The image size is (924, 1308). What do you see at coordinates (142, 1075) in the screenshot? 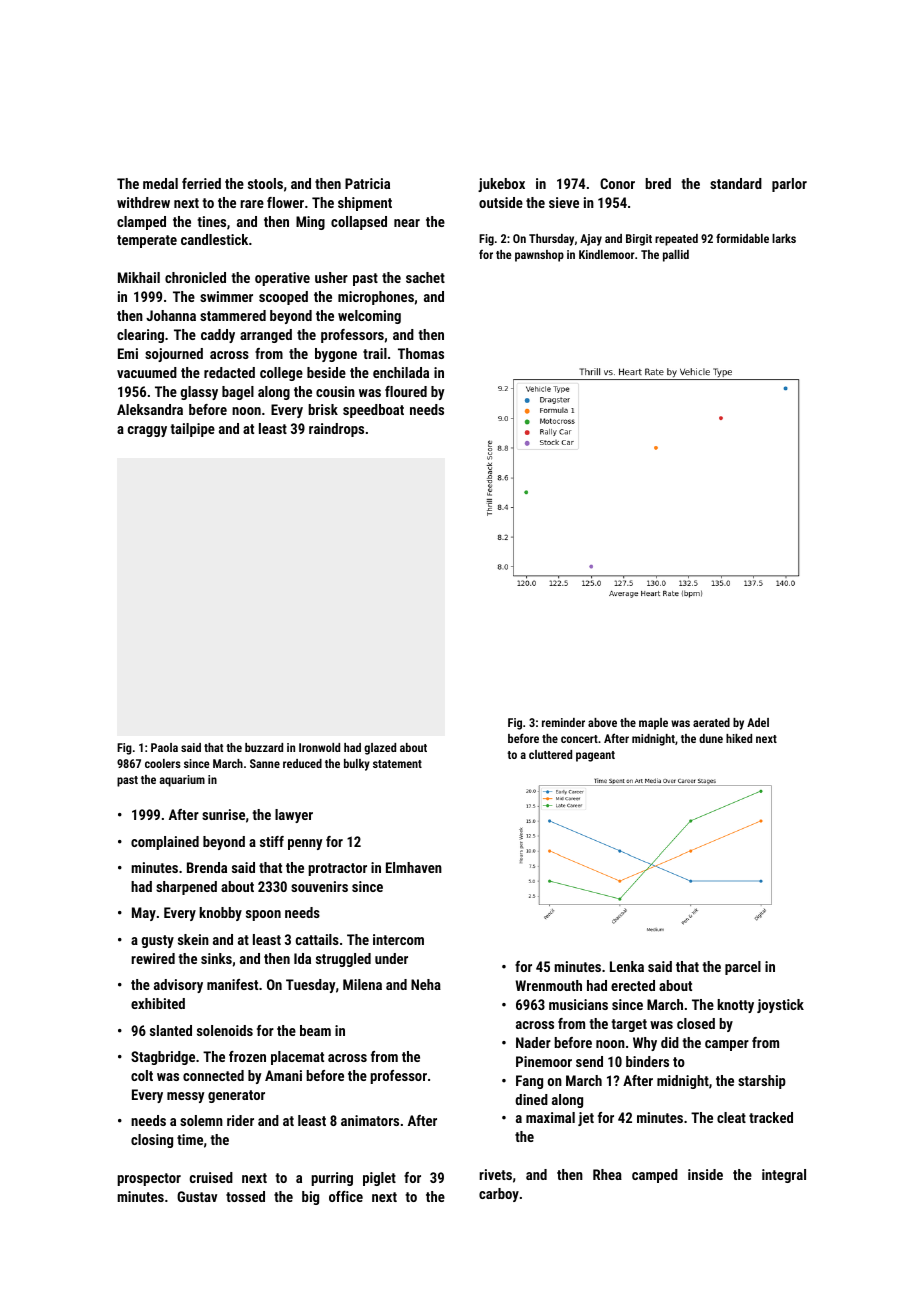
I see `colt` at bounding box center [142, 1075].
